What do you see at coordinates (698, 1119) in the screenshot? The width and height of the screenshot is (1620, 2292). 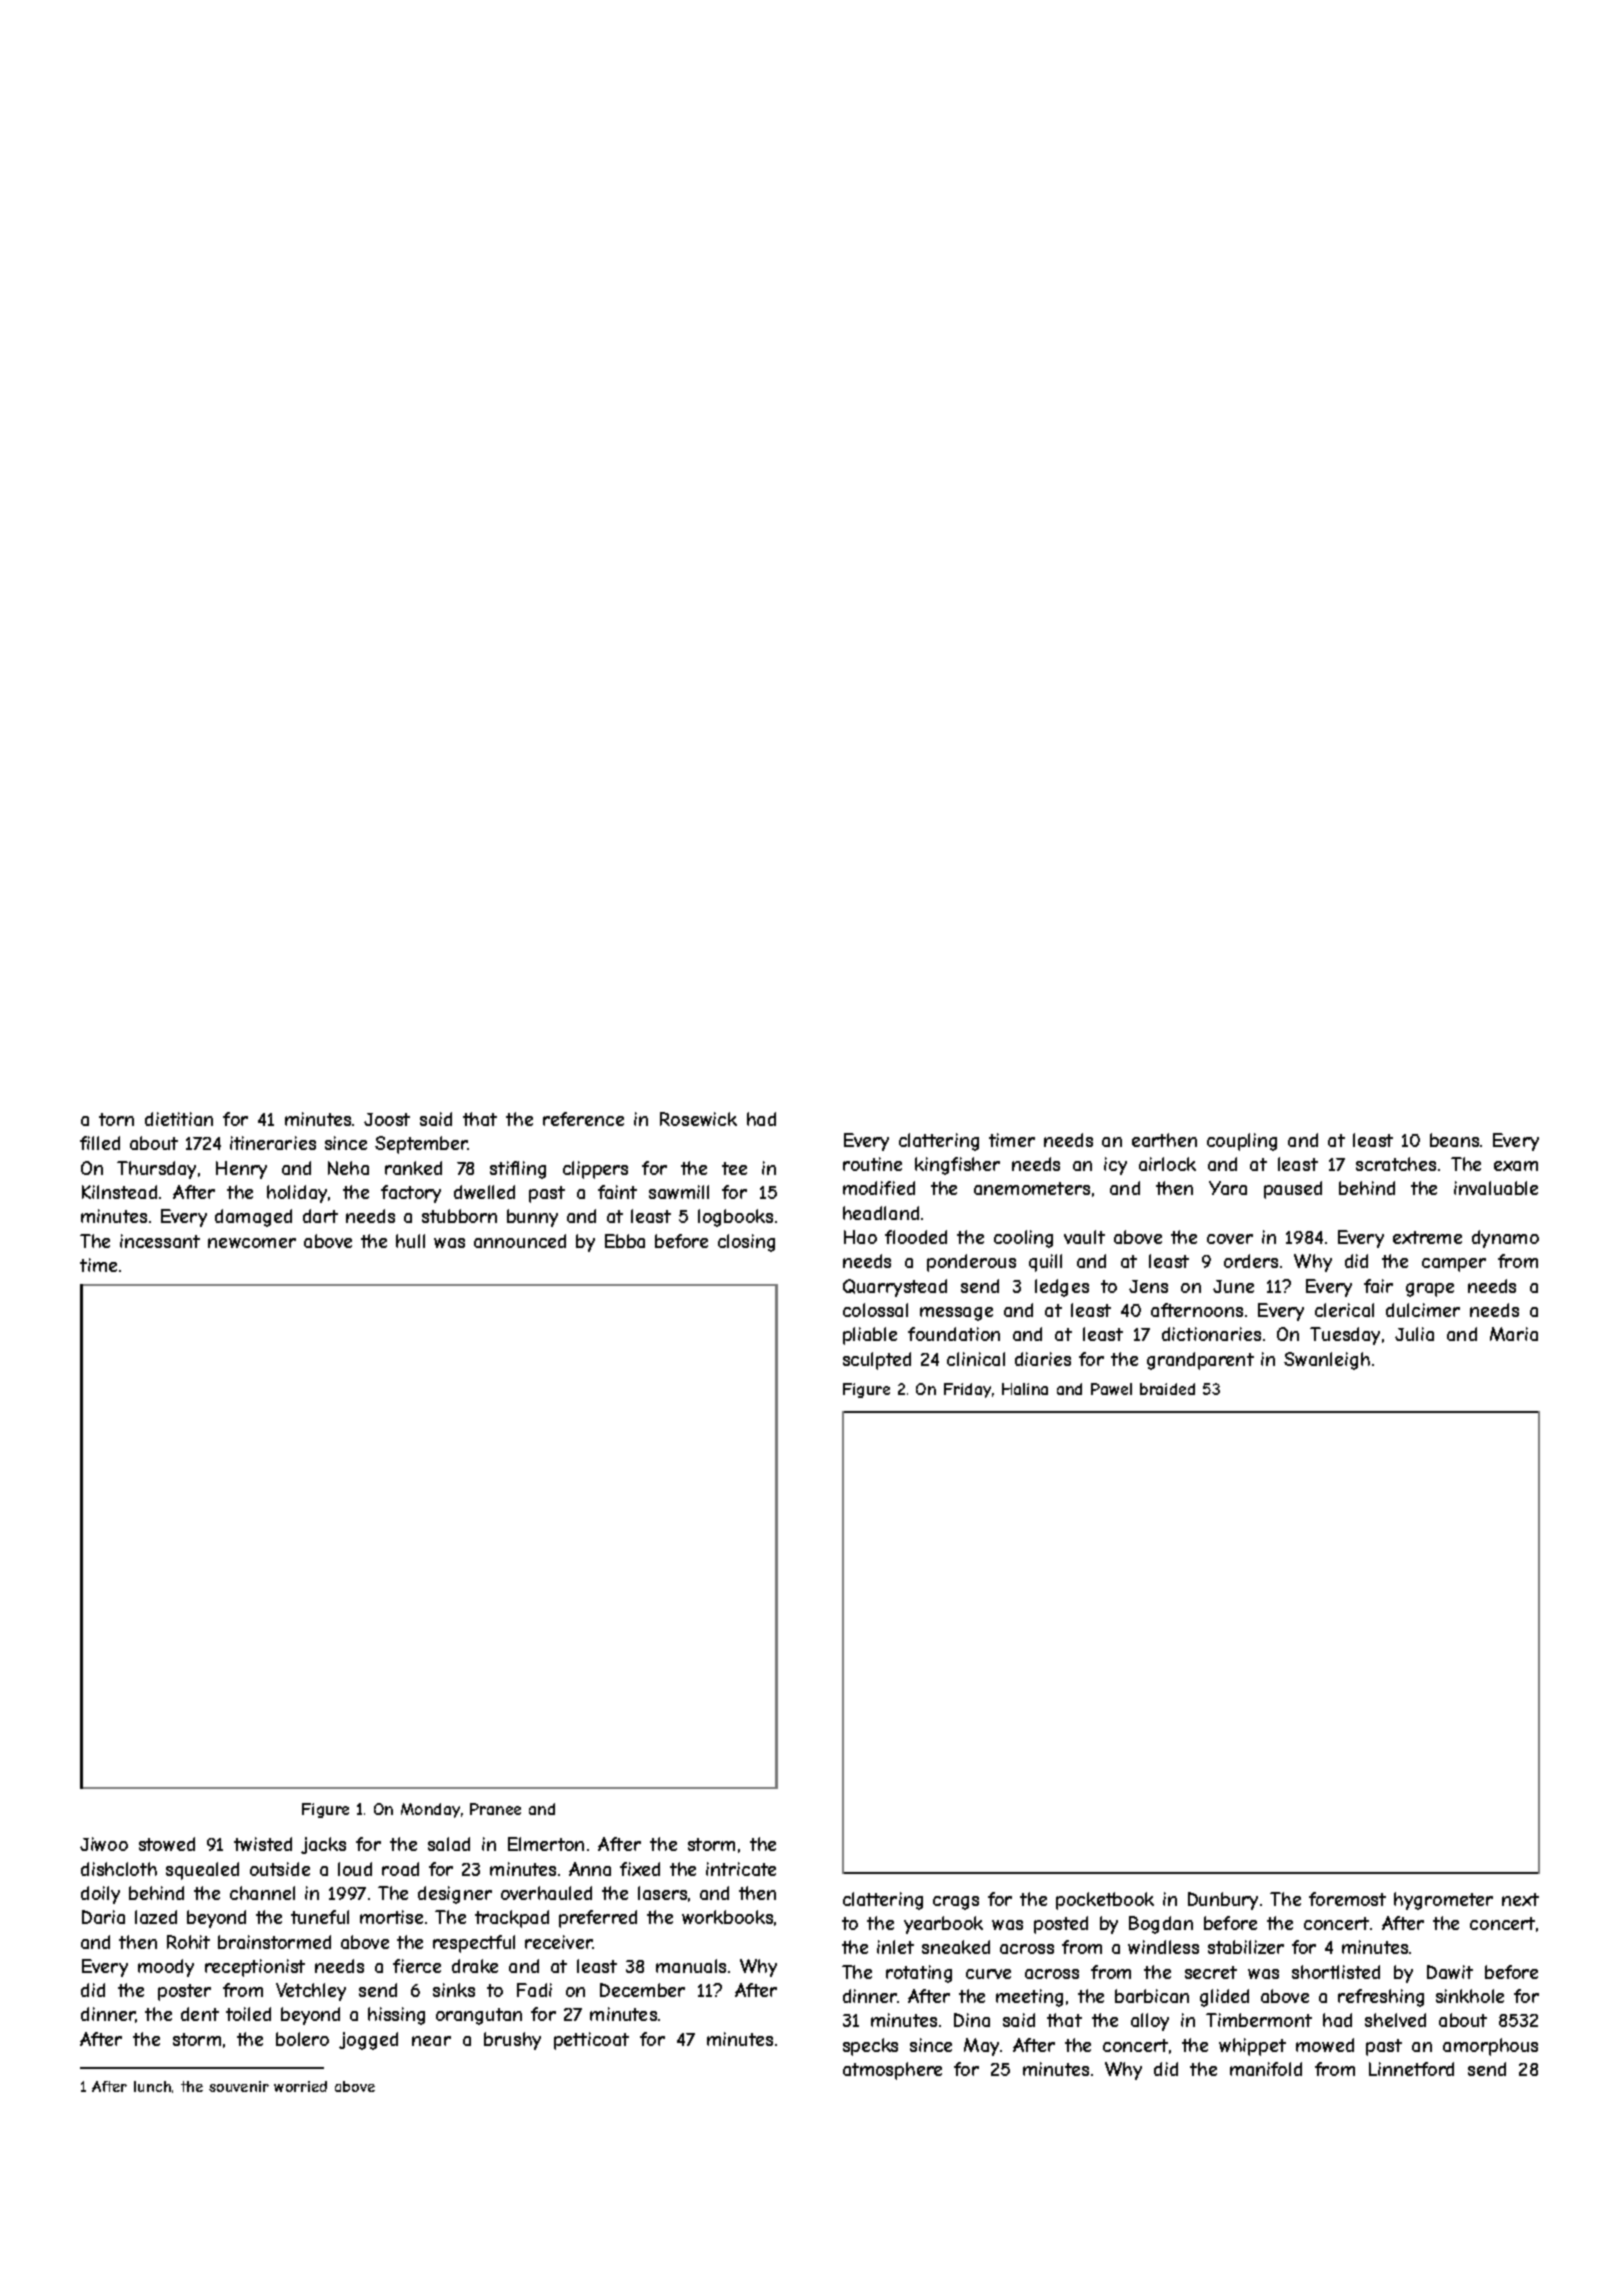 I see `Rosewick` at bounding box center [698, 1119].
